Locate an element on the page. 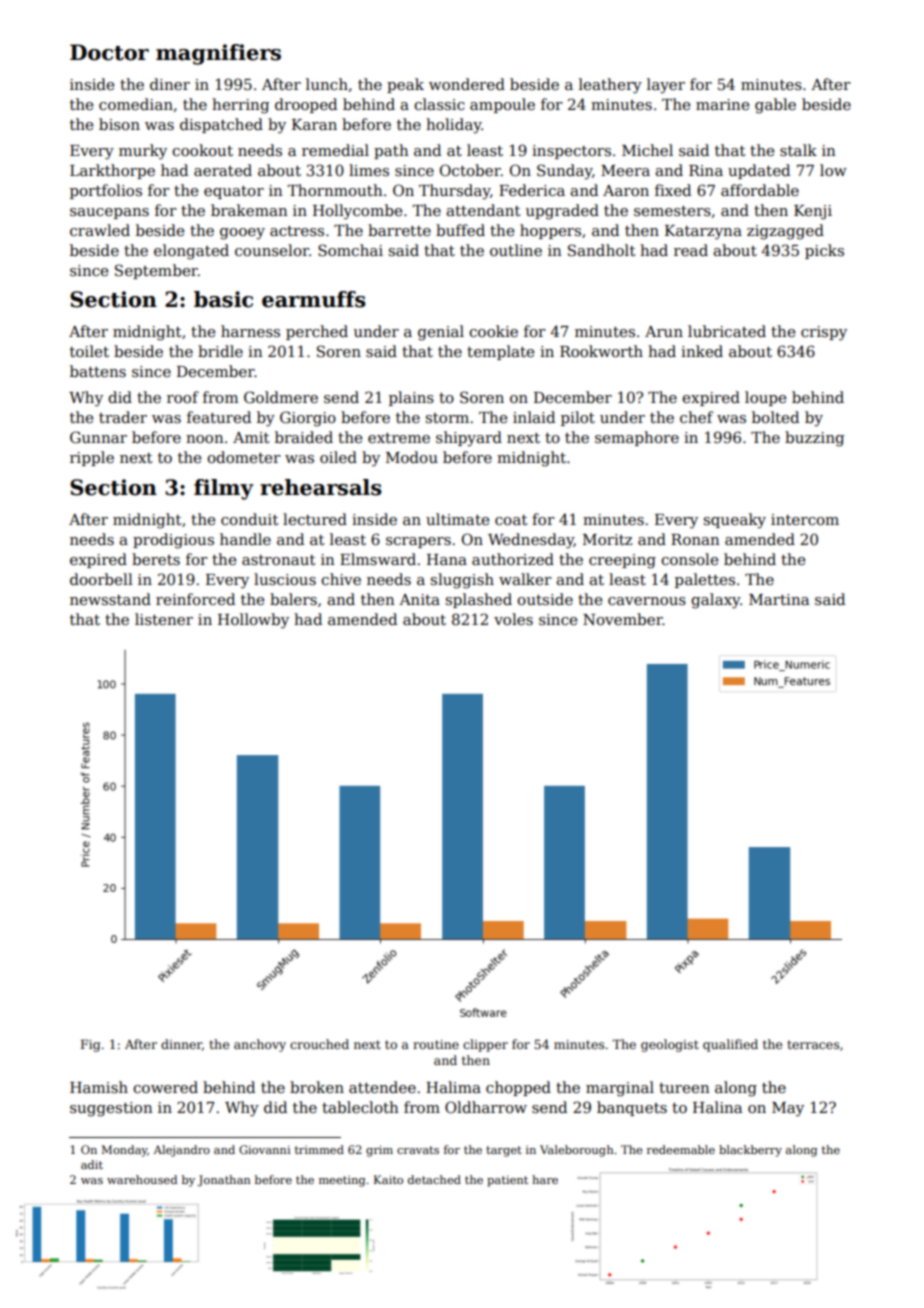  hare is located at coordinates (545, 1179).
